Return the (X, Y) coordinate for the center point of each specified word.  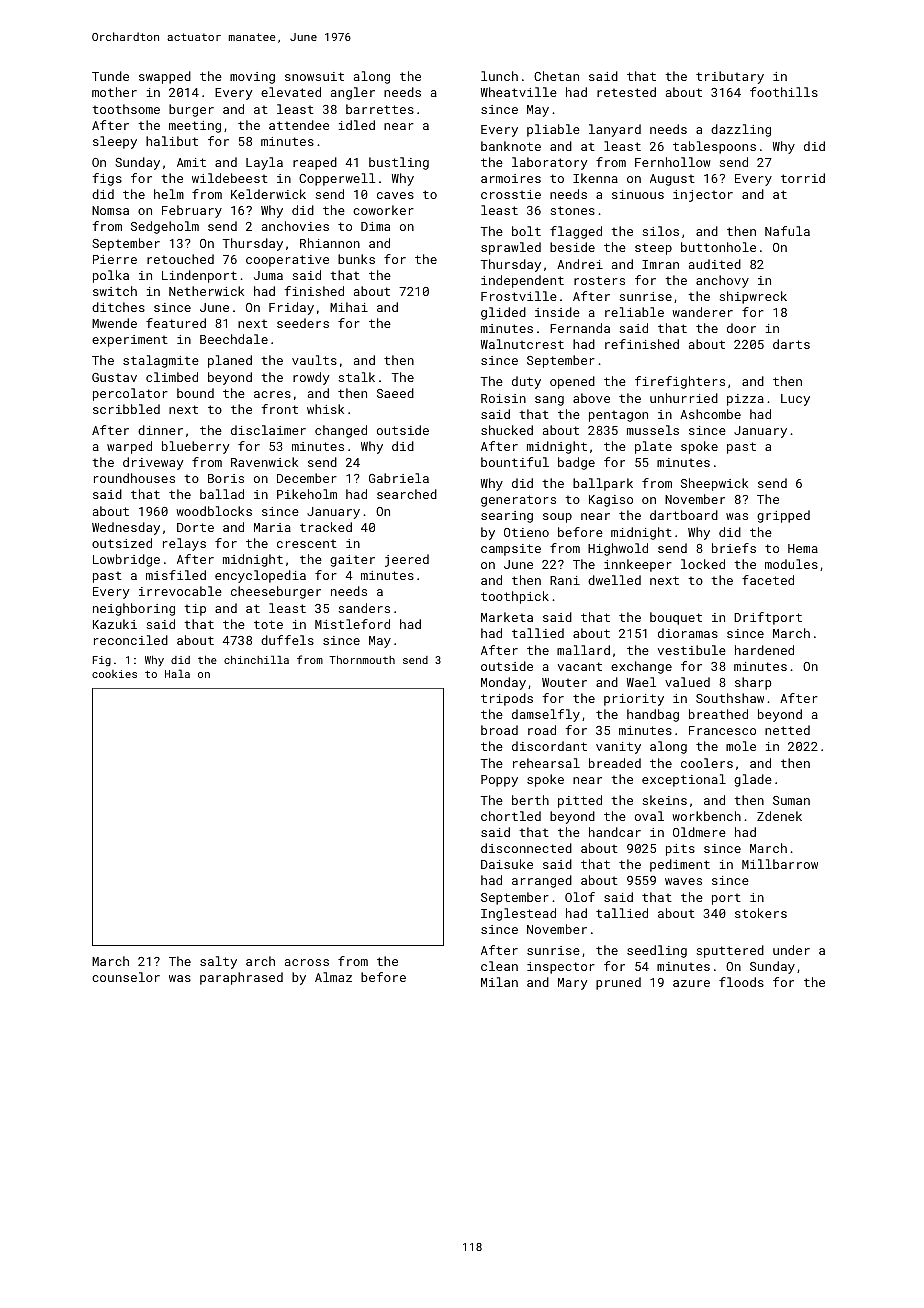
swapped (165, 77)
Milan (499, 982)
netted (787, 730)
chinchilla (256, 659)
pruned (618, 983)
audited (715, 264)
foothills (784, 92)
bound (195, 393)
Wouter (564, 682)
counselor (126, 977)
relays (184, 544)
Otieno (526, 532)
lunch (499, 76)
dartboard (684, 515)
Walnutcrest (522, 344)
